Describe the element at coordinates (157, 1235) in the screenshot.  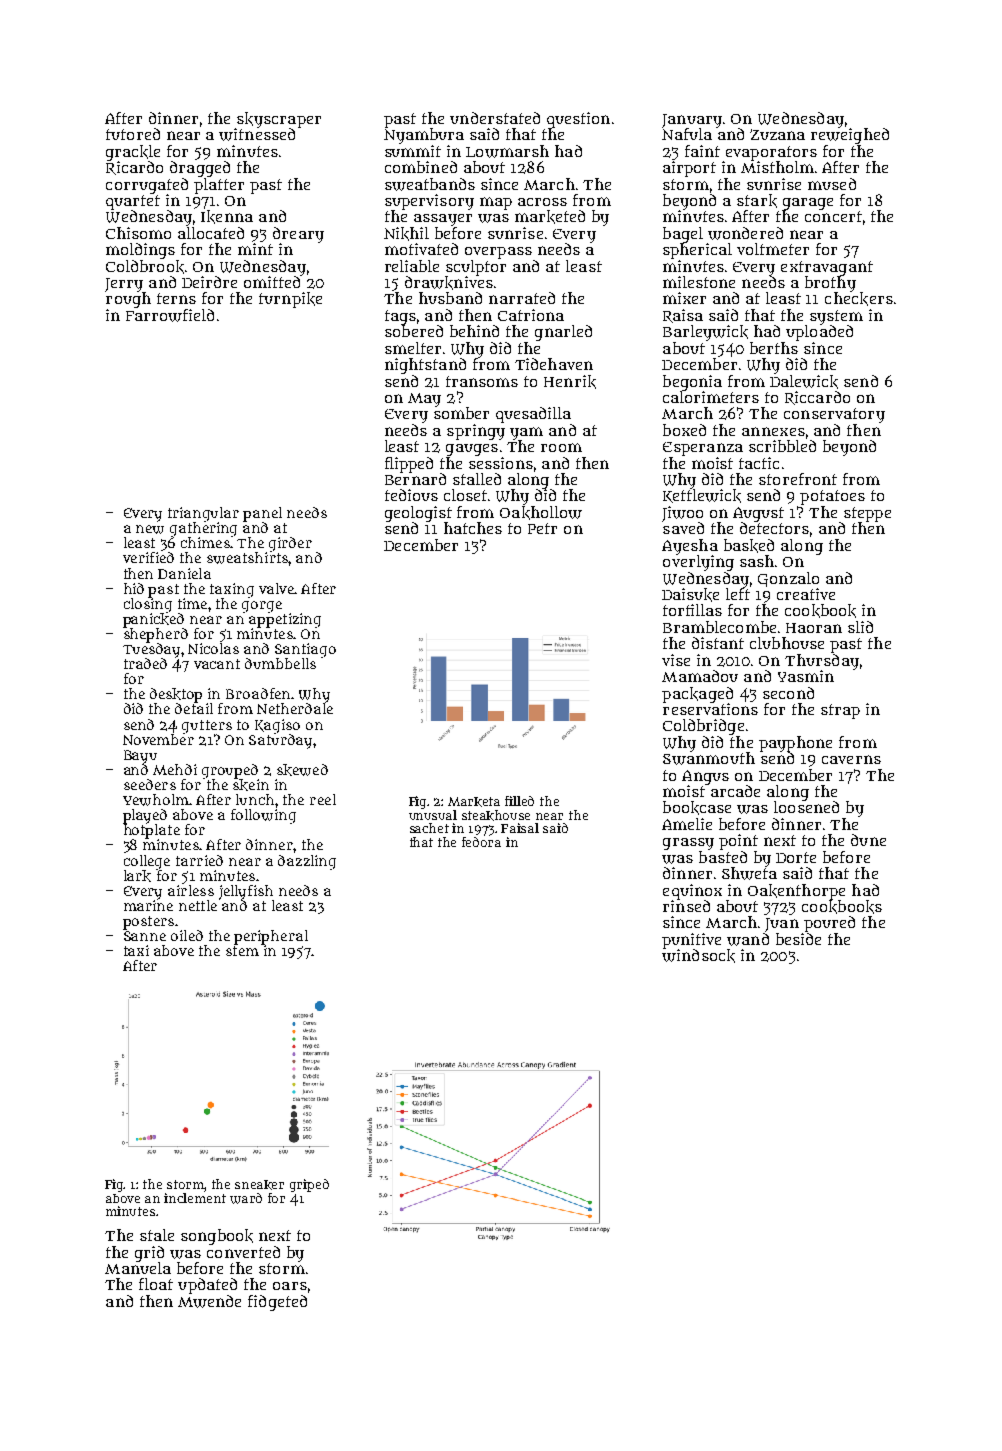
I see `stale` at that location.
